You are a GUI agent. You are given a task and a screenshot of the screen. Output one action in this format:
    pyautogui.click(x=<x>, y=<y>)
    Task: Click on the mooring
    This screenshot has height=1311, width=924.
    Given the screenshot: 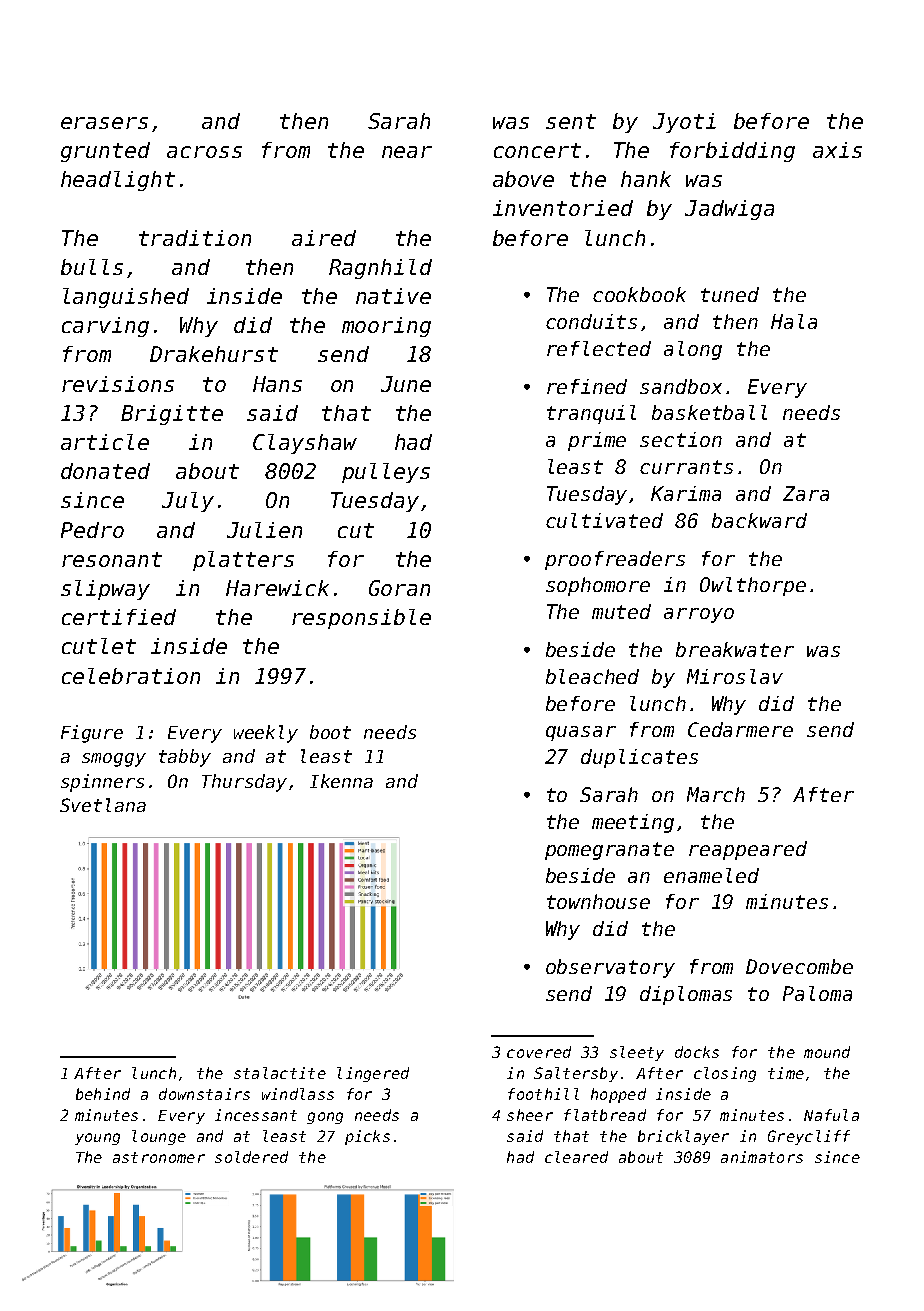 What is the action you would take?
    pyautogui.click(x=386, y=327)
